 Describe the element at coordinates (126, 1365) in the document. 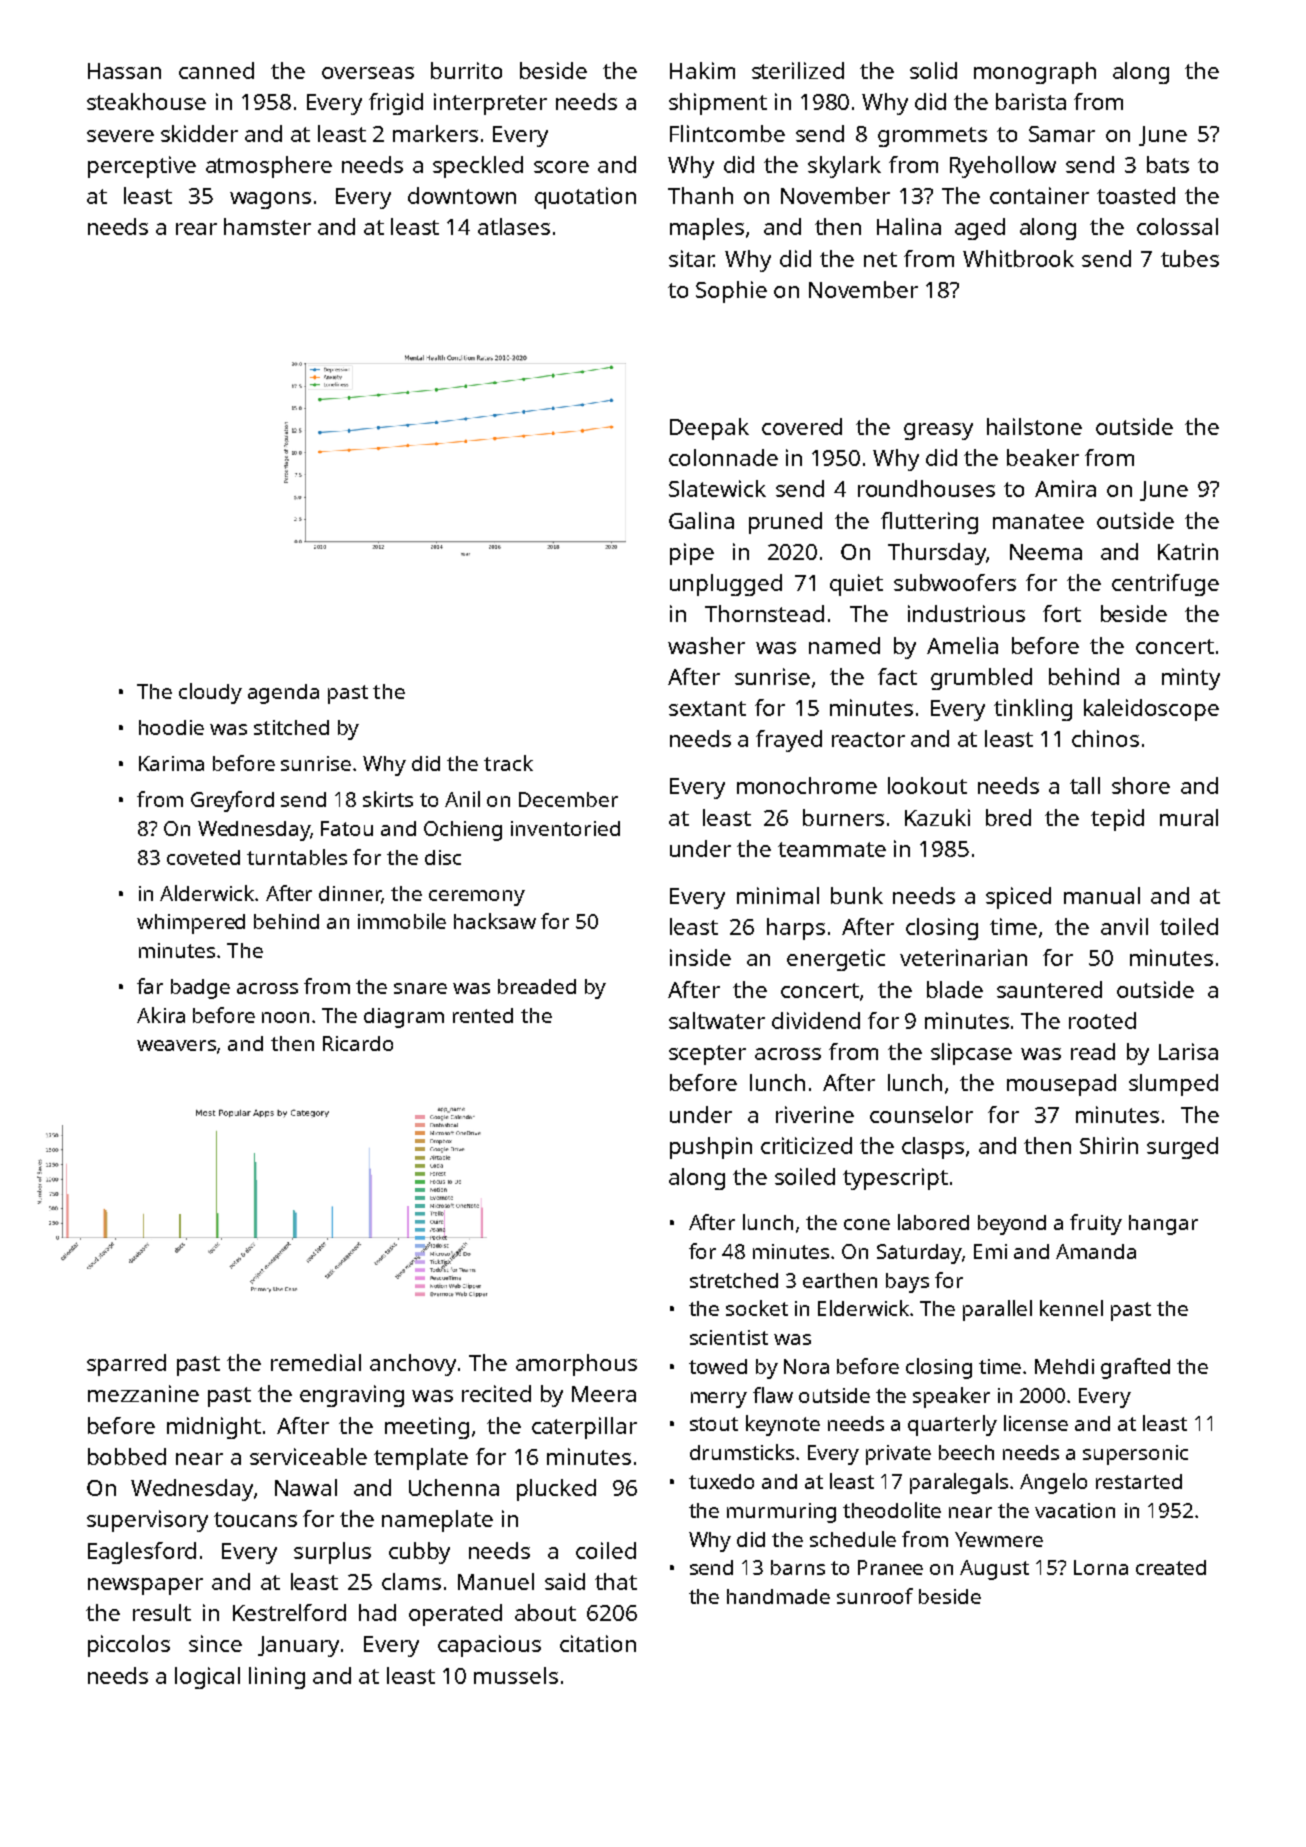

I see `sparred` at that location.
